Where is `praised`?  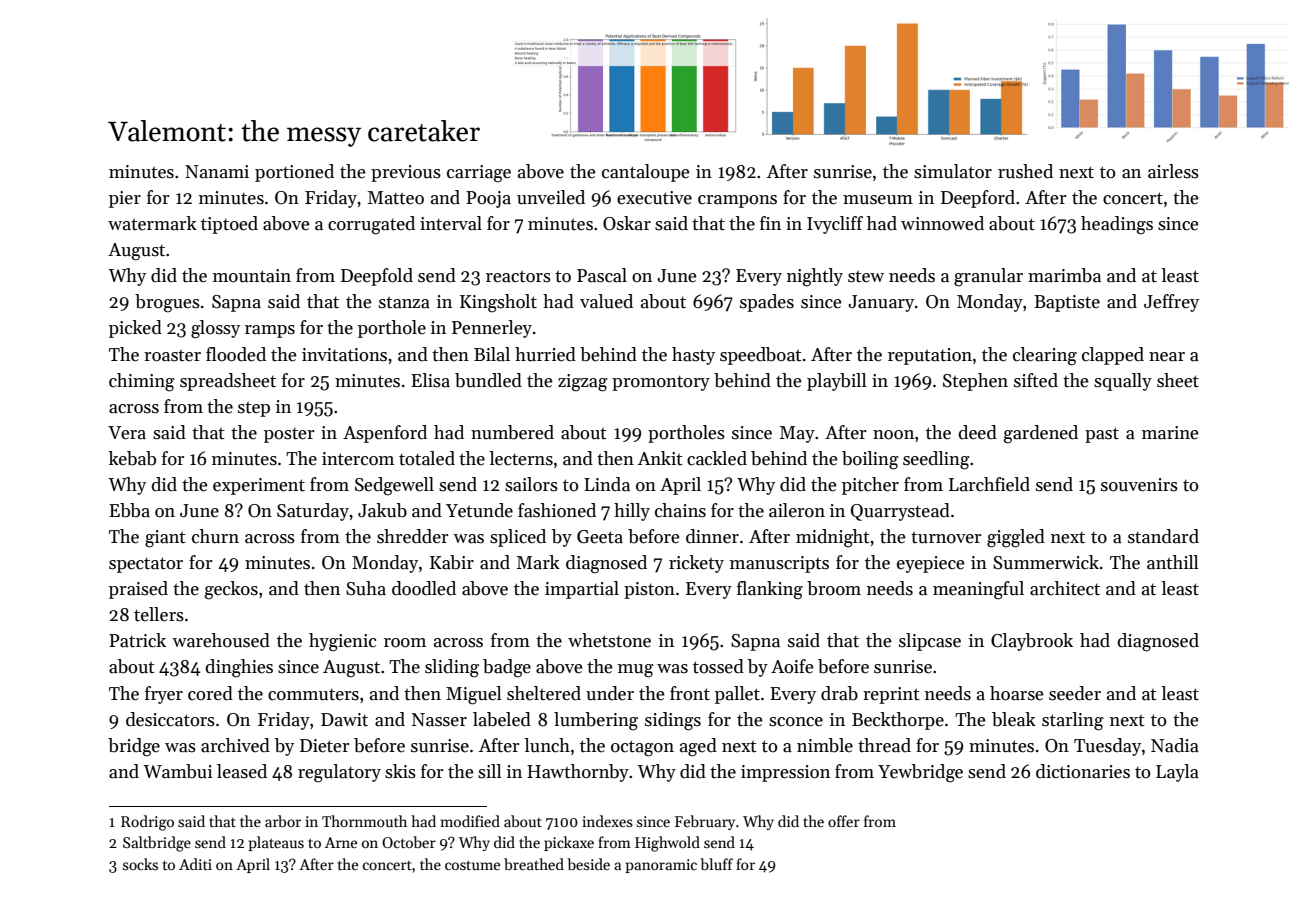
praised is located at coordinates (138, 590).
